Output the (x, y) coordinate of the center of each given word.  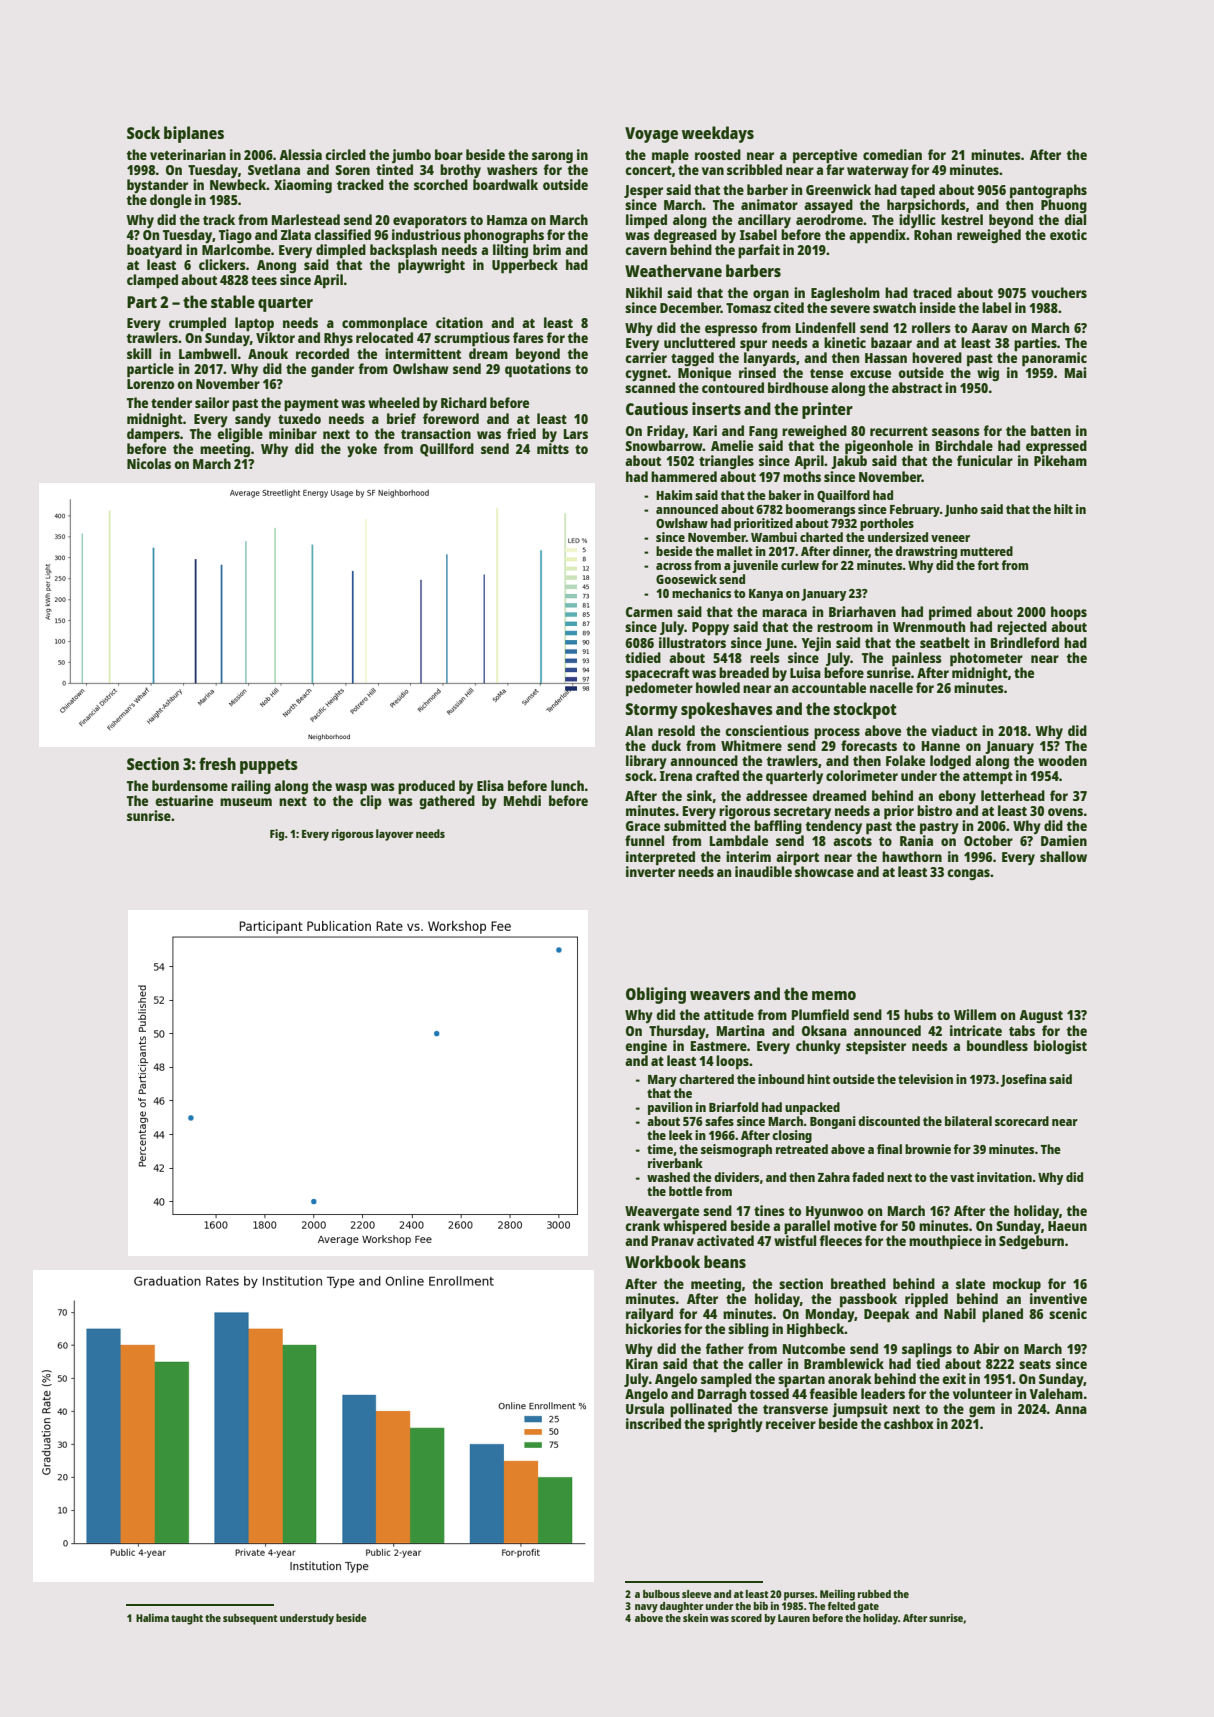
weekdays (718, 134)
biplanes (194, 134)
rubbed (874, 1594)
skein (695, 1618)
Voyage (651, 135)
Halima (152, 1618)
